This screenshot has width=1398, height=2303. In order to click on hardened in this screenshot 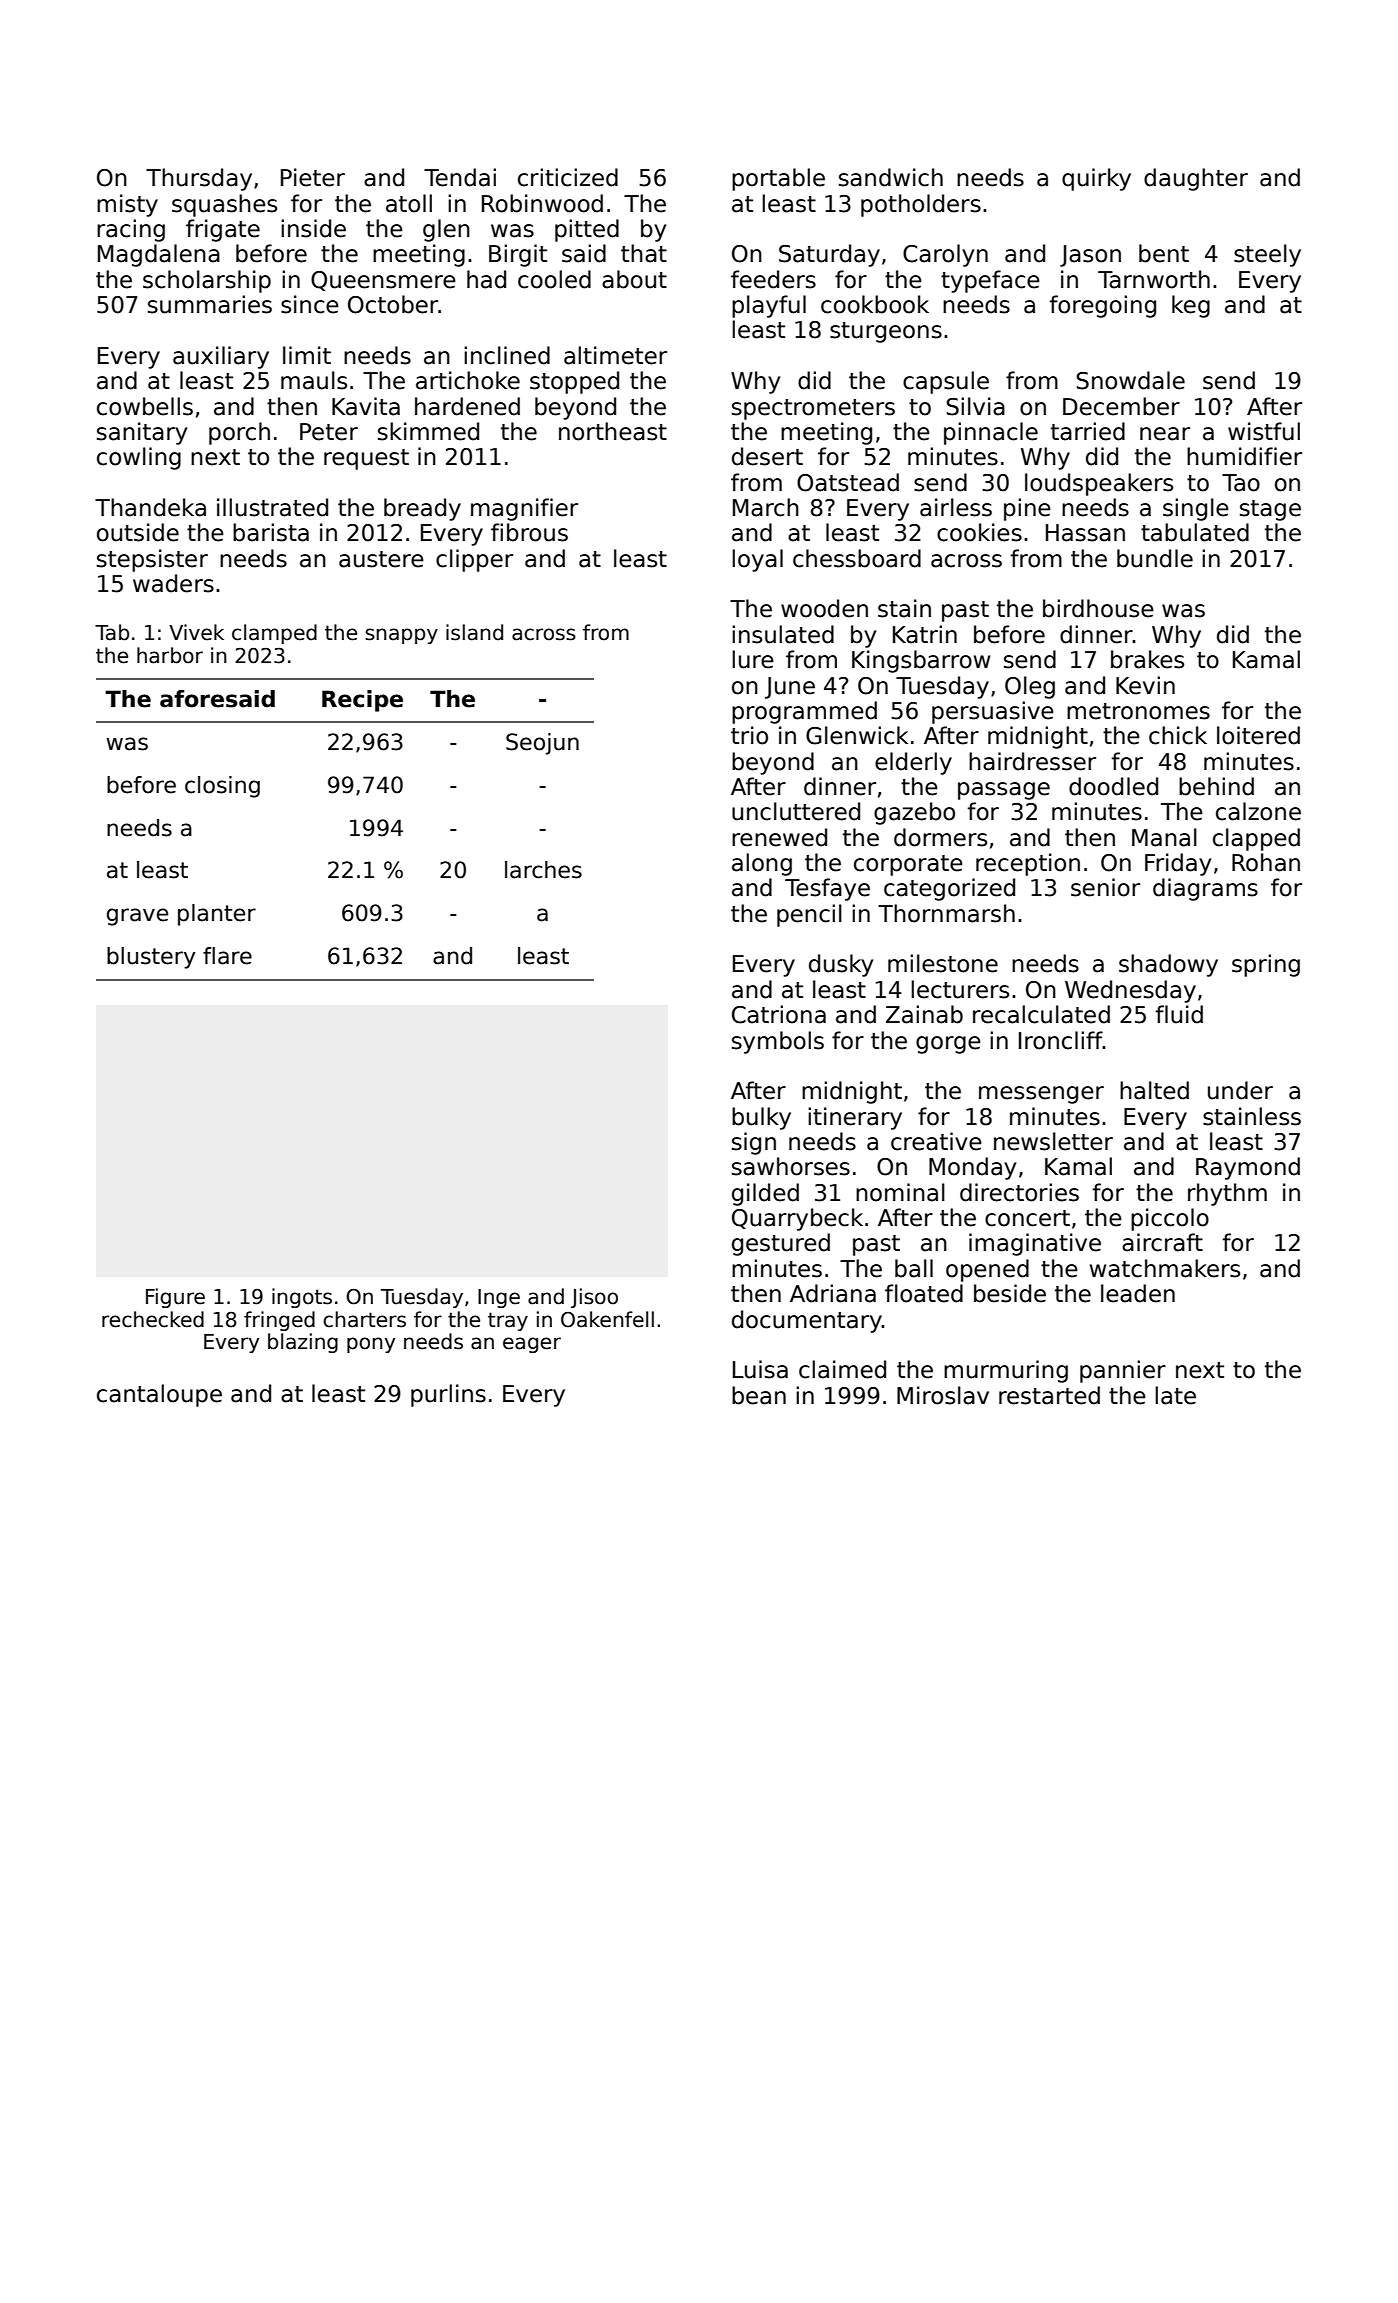, I will do `click(467, 406)`.
